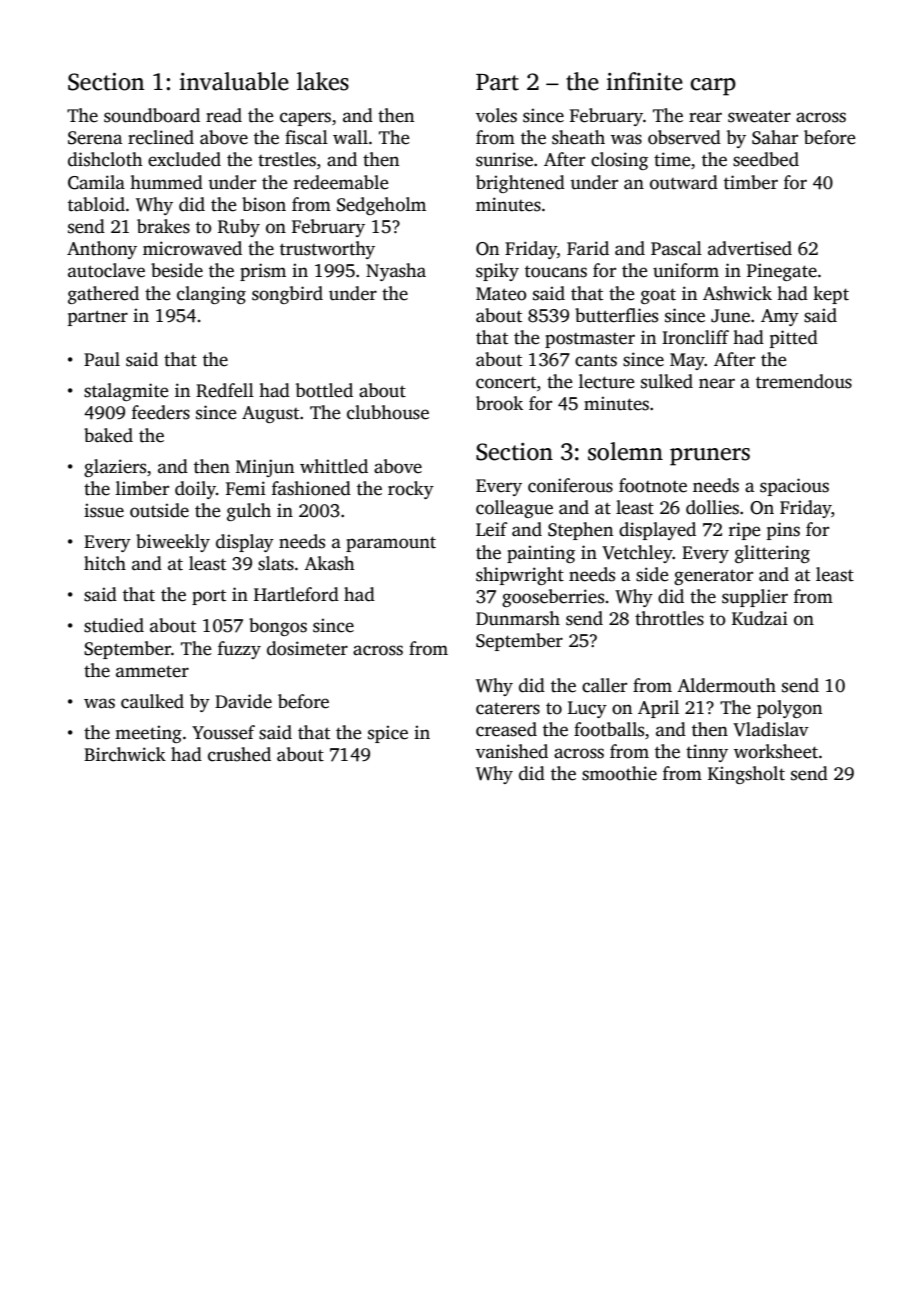  What do you see at coordinates (755, 598) in the screenshot?
I see `supplier` at bounding box center [755, 598].
